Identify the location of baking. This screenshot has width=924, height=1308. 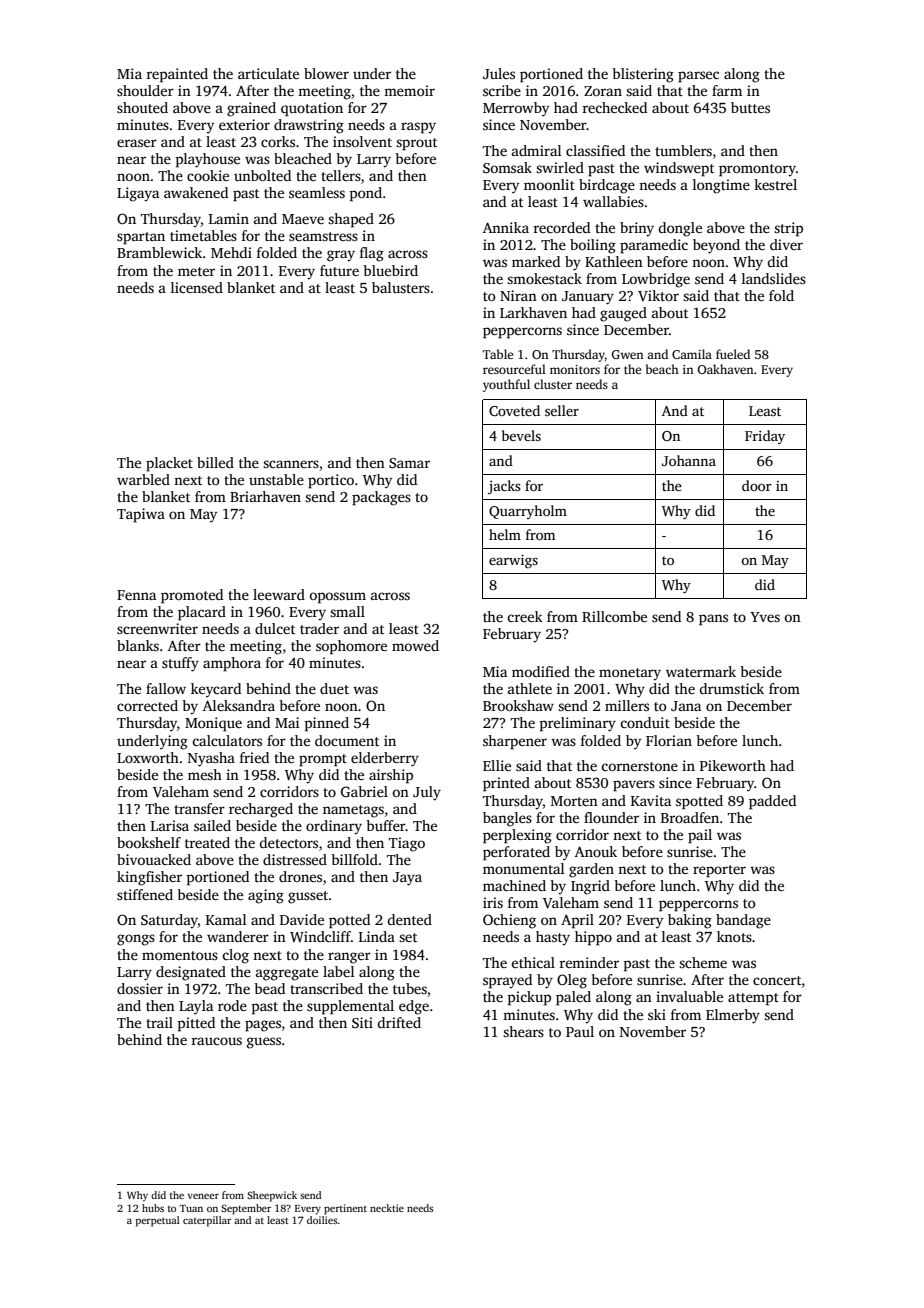
(690, 921).
